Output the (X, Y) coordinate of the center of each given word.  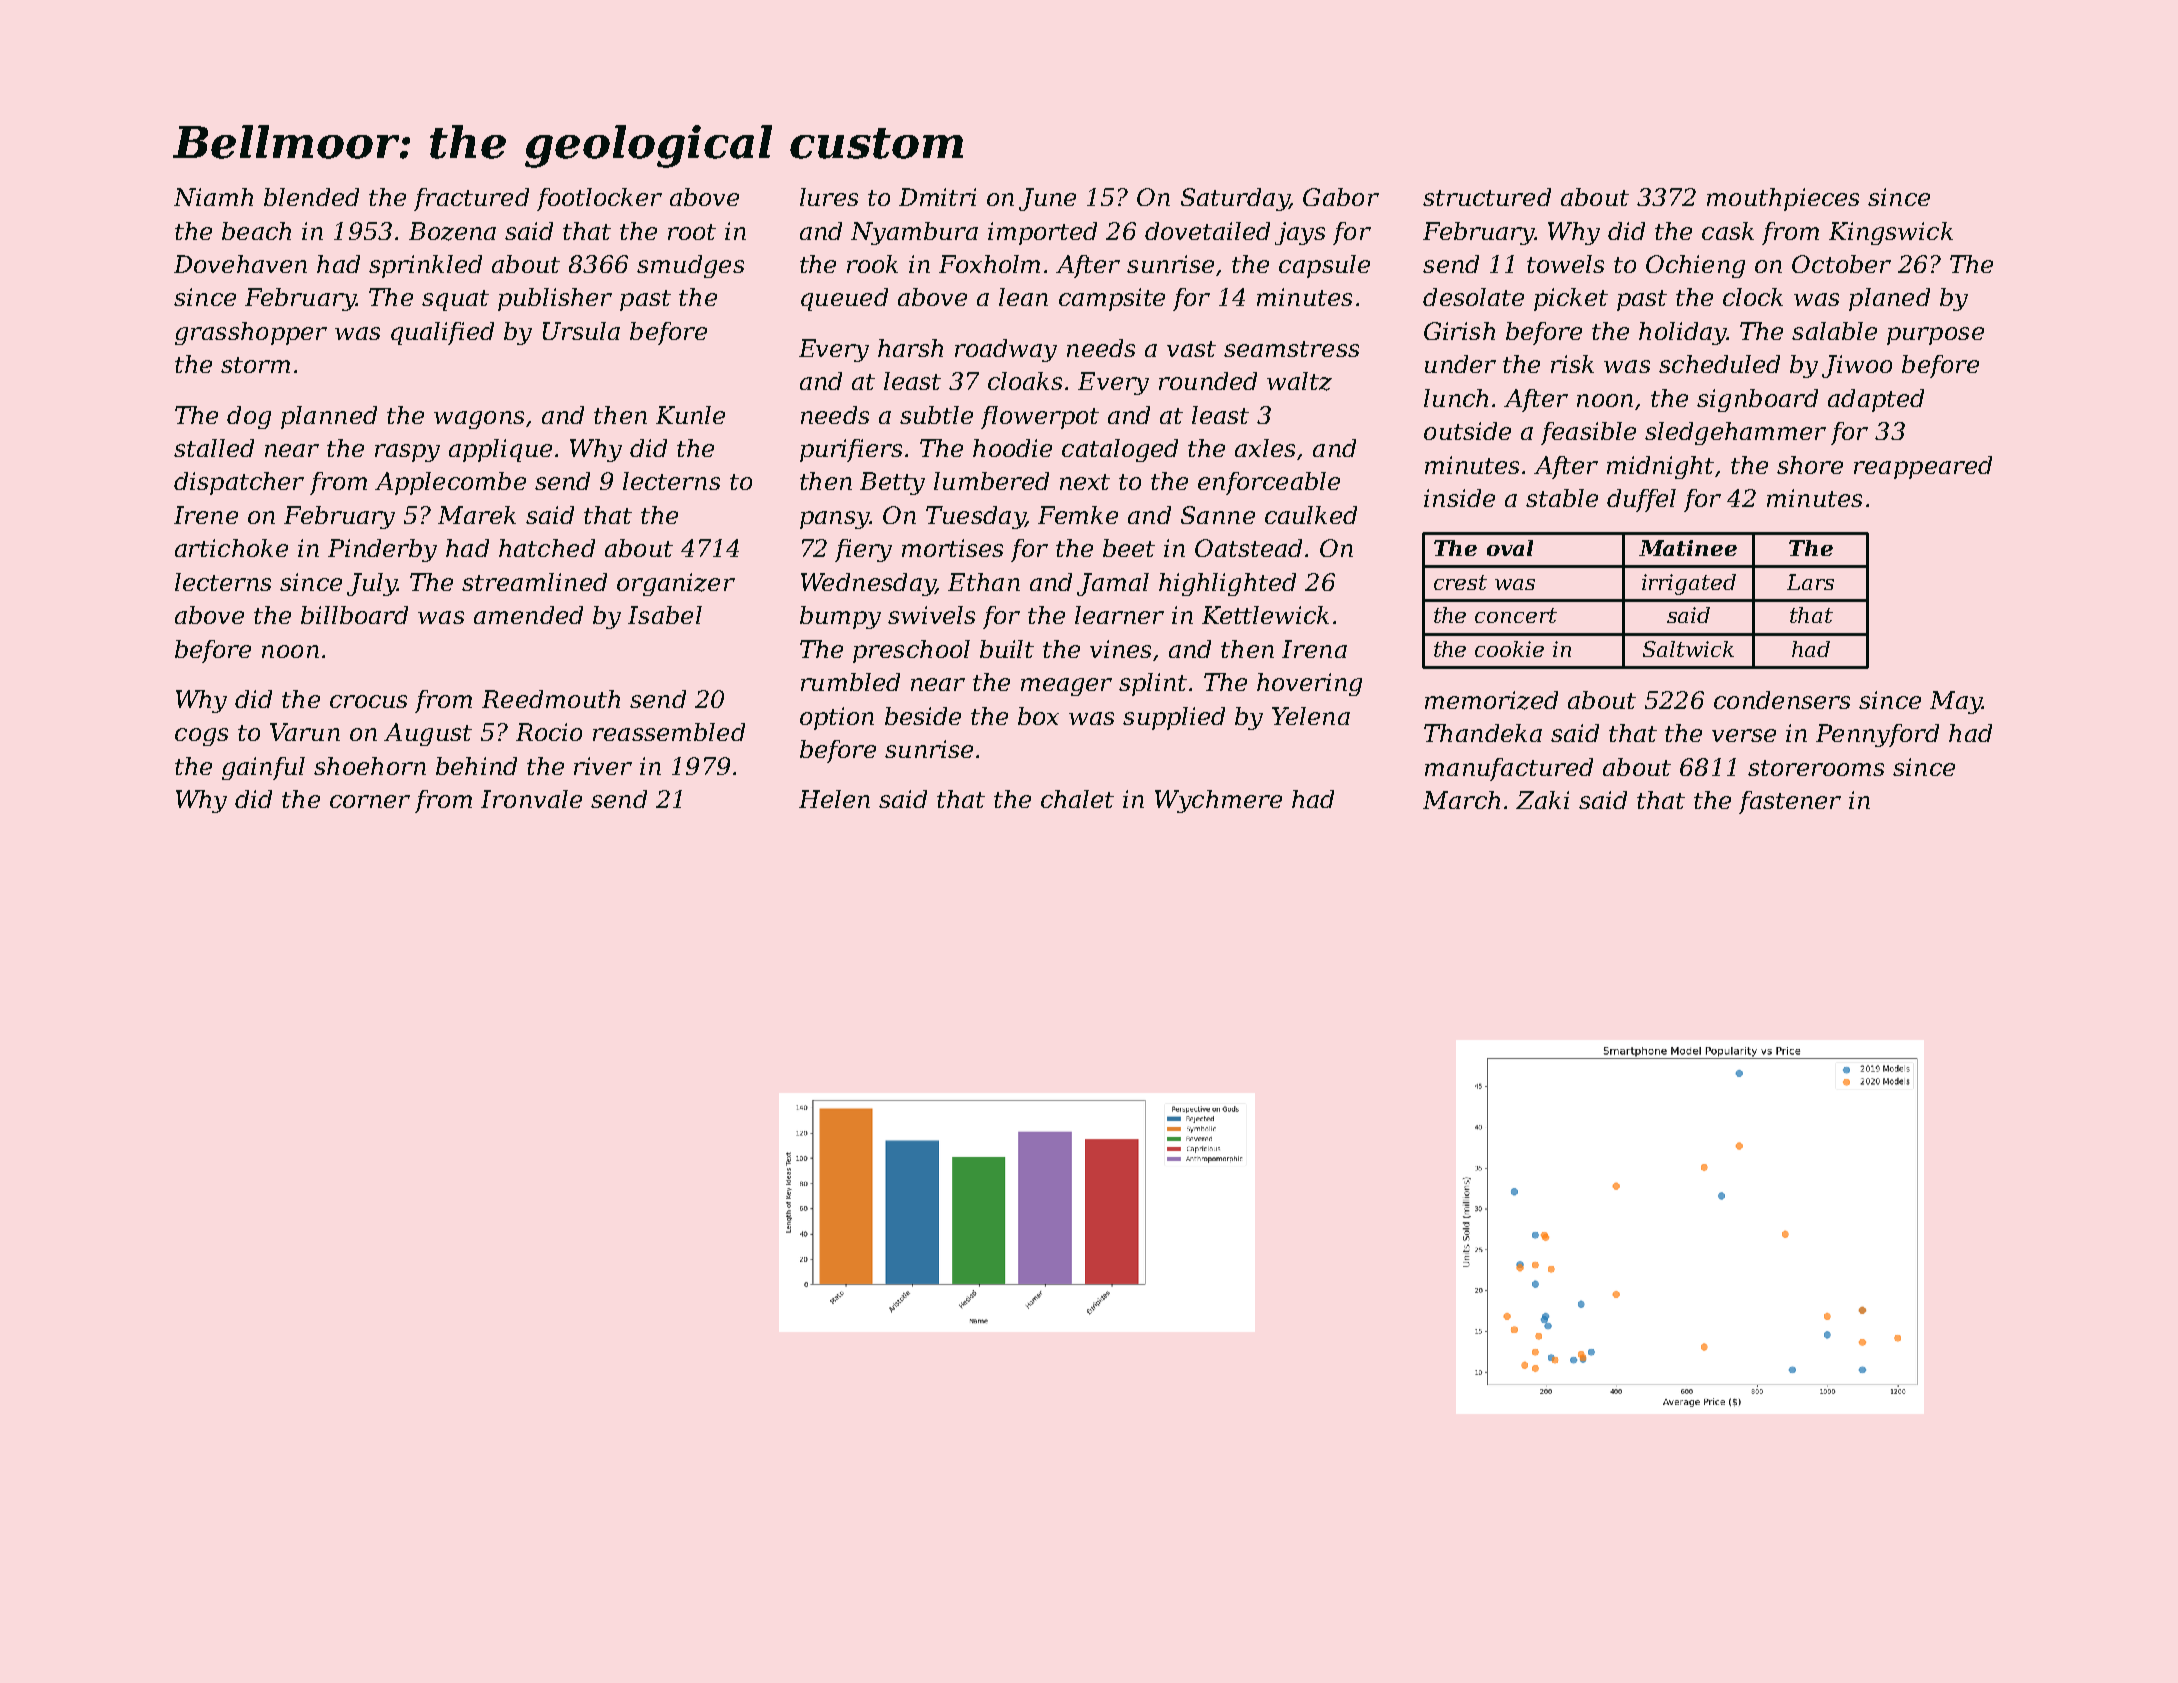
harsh (910, 348)
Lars (1810, 582)
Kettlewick (1265, 615)
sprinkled (425, 266)
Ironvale (531, 799)
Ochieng (1695, 266)
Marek (477, 515)
